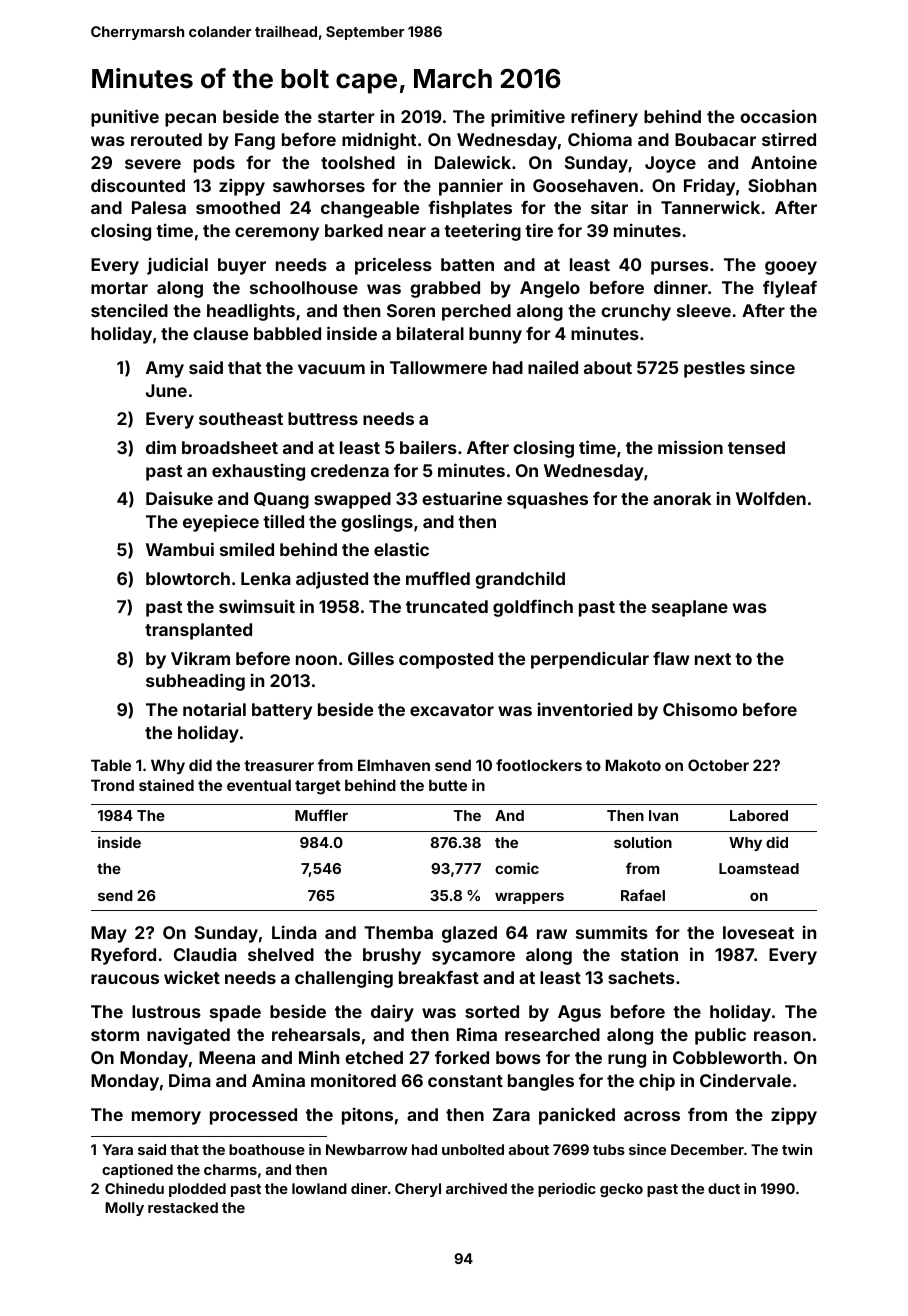 The image size is (908, 1316). Describe the element at coordinates (394, 765) in the document. I see `Elmhaven` at that location.
